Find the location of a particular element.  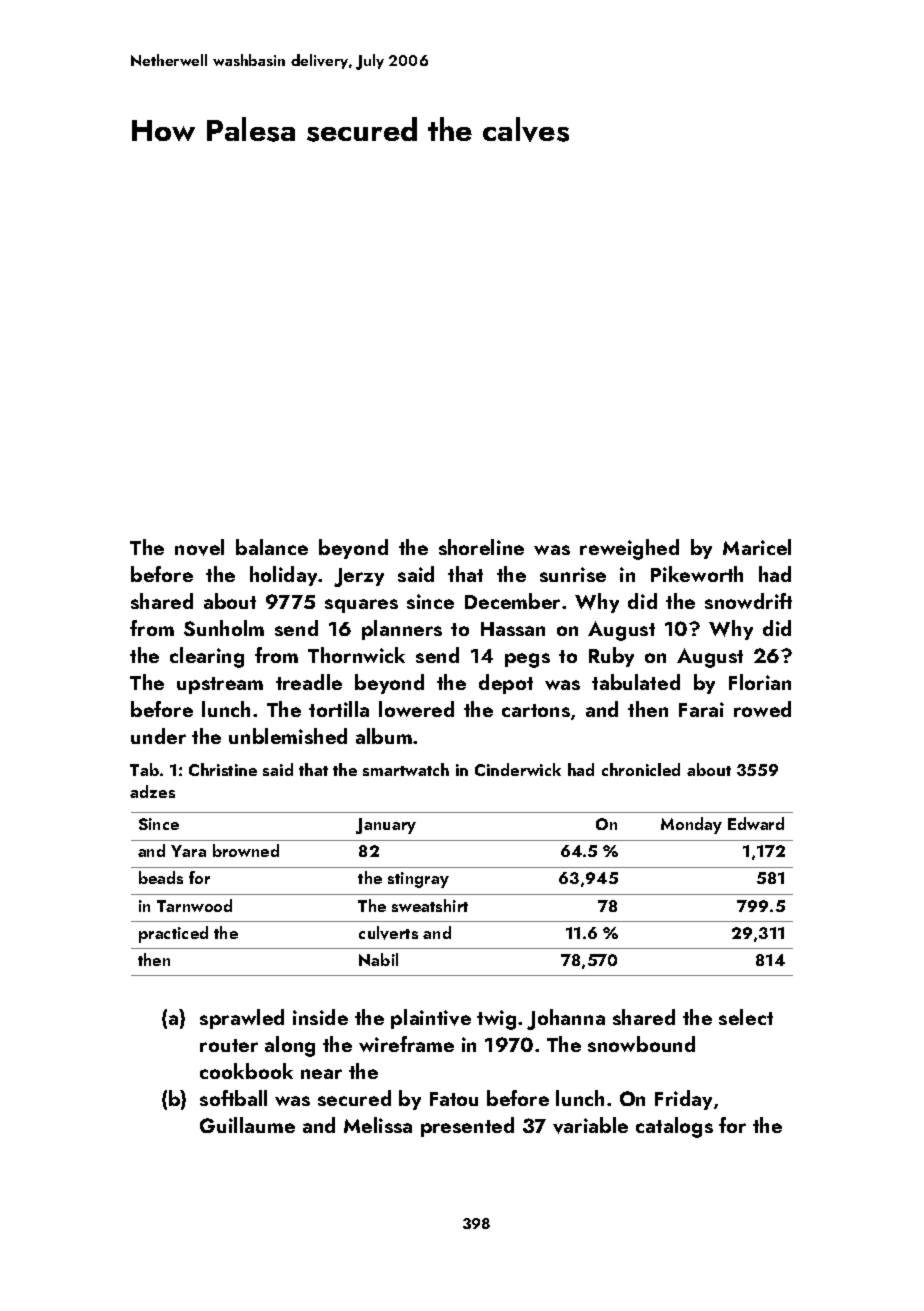

reweighed is located at coordinates (629, 549).
